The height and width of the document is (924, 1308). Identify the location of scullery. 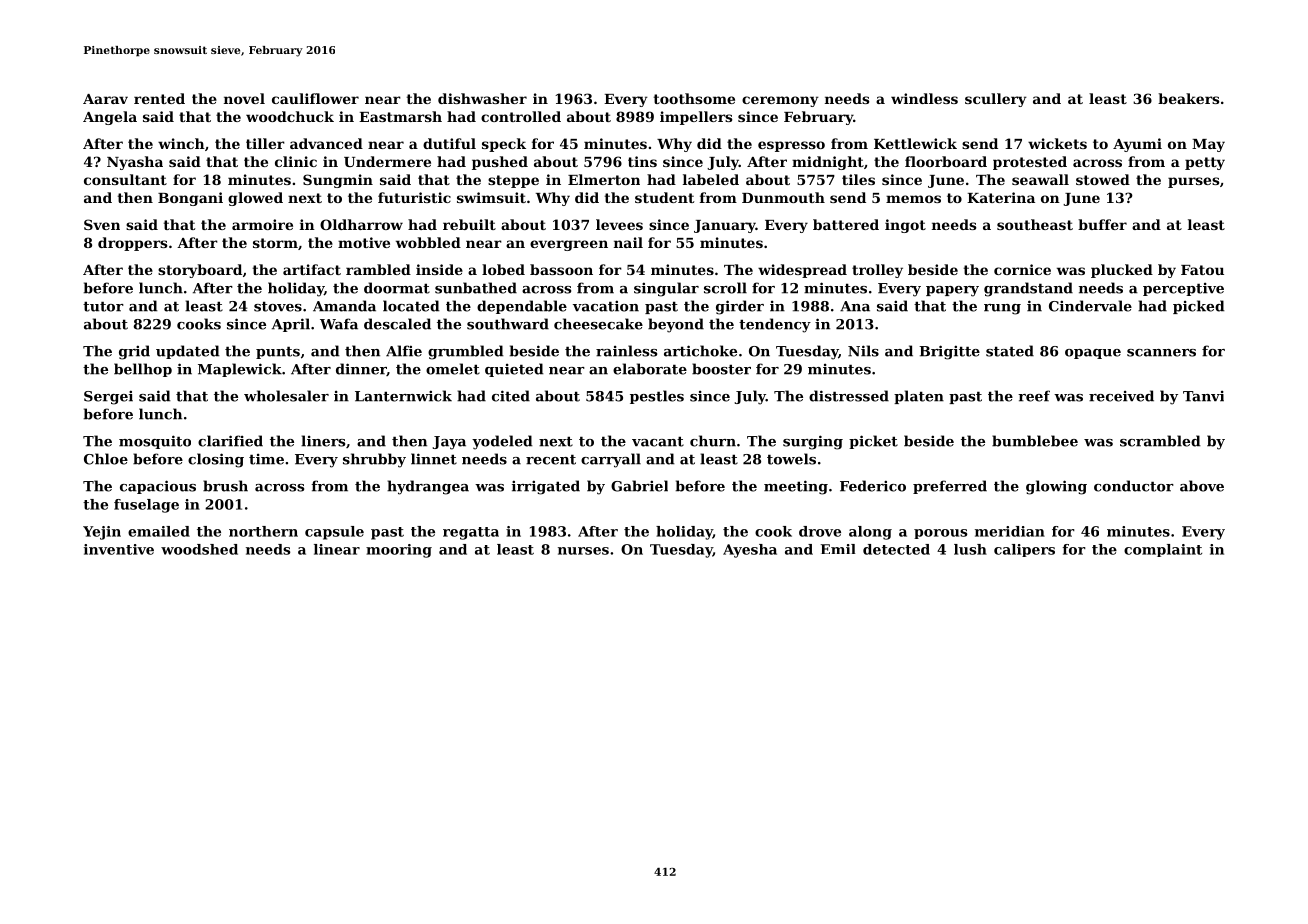
(996, 100).
